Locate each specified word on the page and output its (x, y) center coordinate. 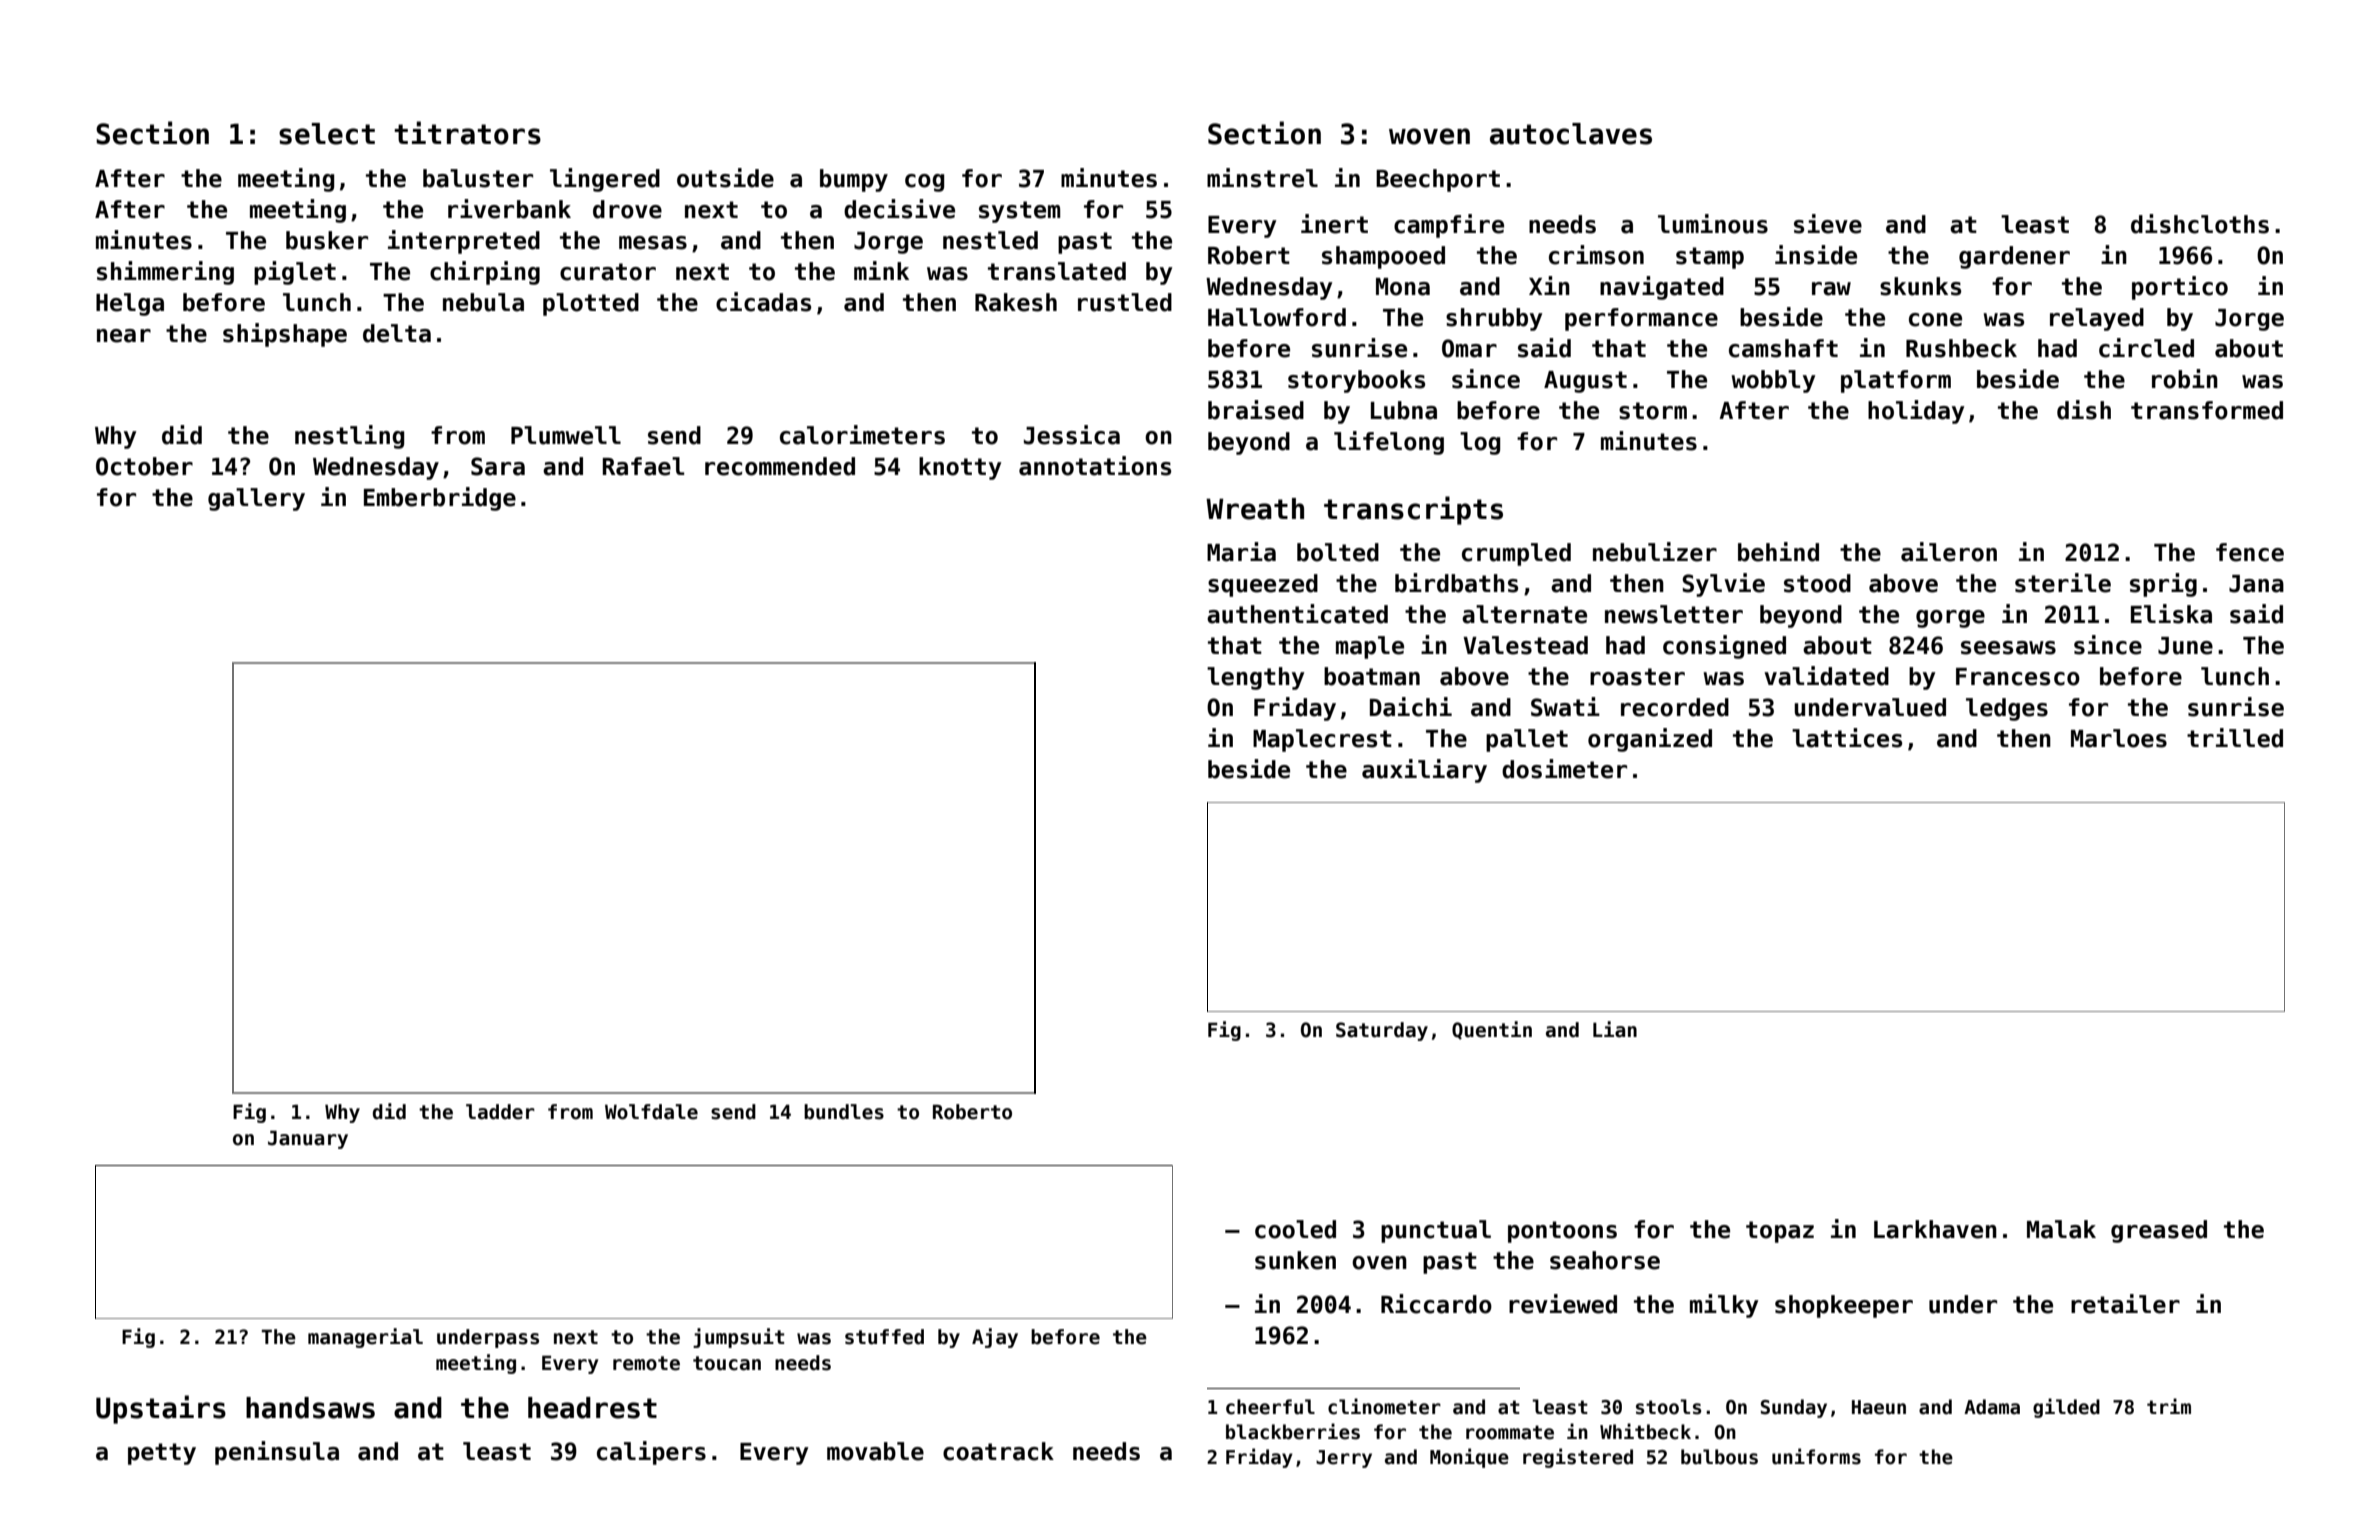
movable (875, 1451)
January (308, 1139)
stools (1668, 1407)
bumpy (854, 180)
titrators (467, 133)
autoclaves (1571, 134)
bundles (844, 1112)
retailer (2125, 1304)
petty (162, 1454)
